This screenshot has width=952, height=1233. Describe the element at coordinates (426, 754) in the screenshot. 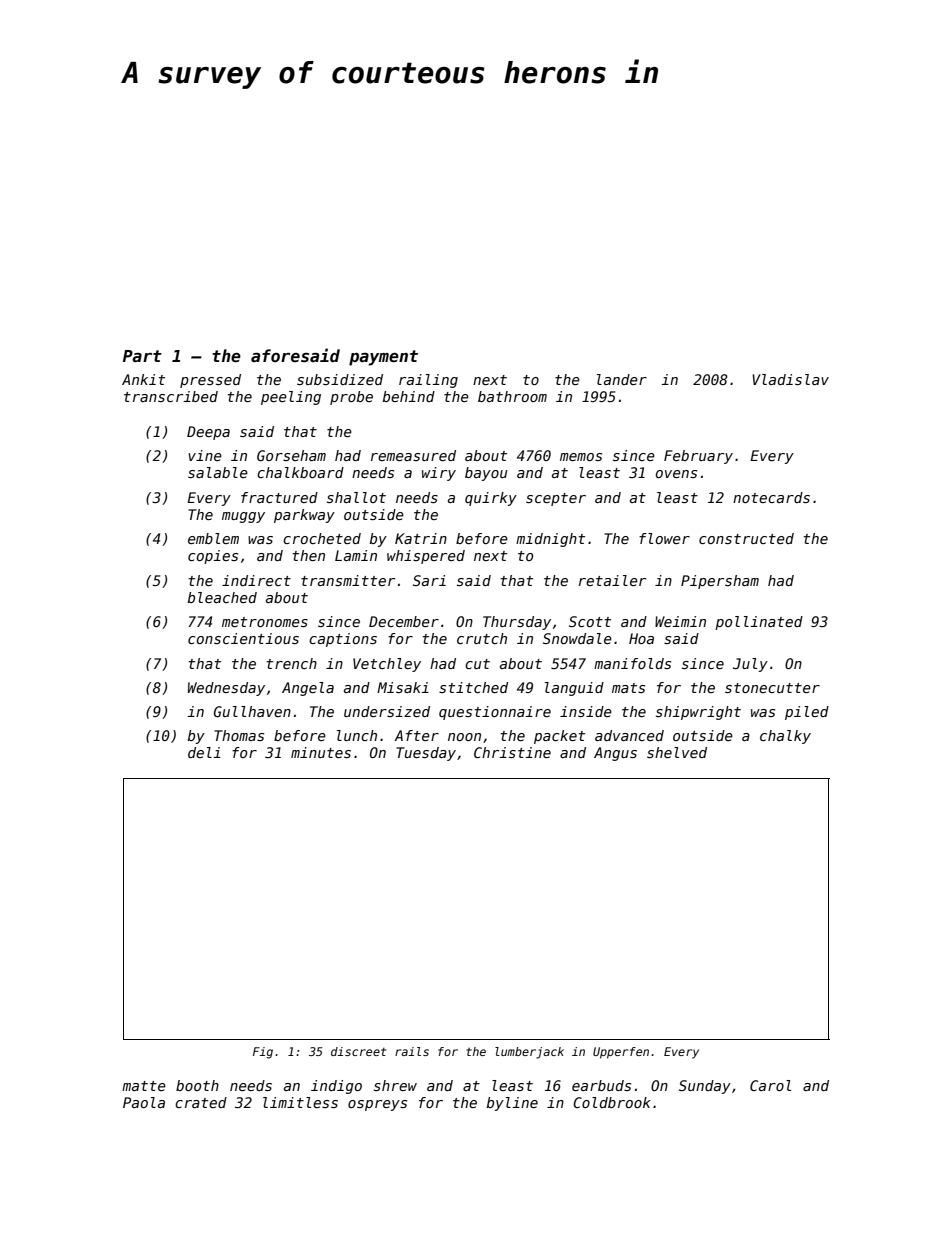

I see `Tuesday` at that location.
